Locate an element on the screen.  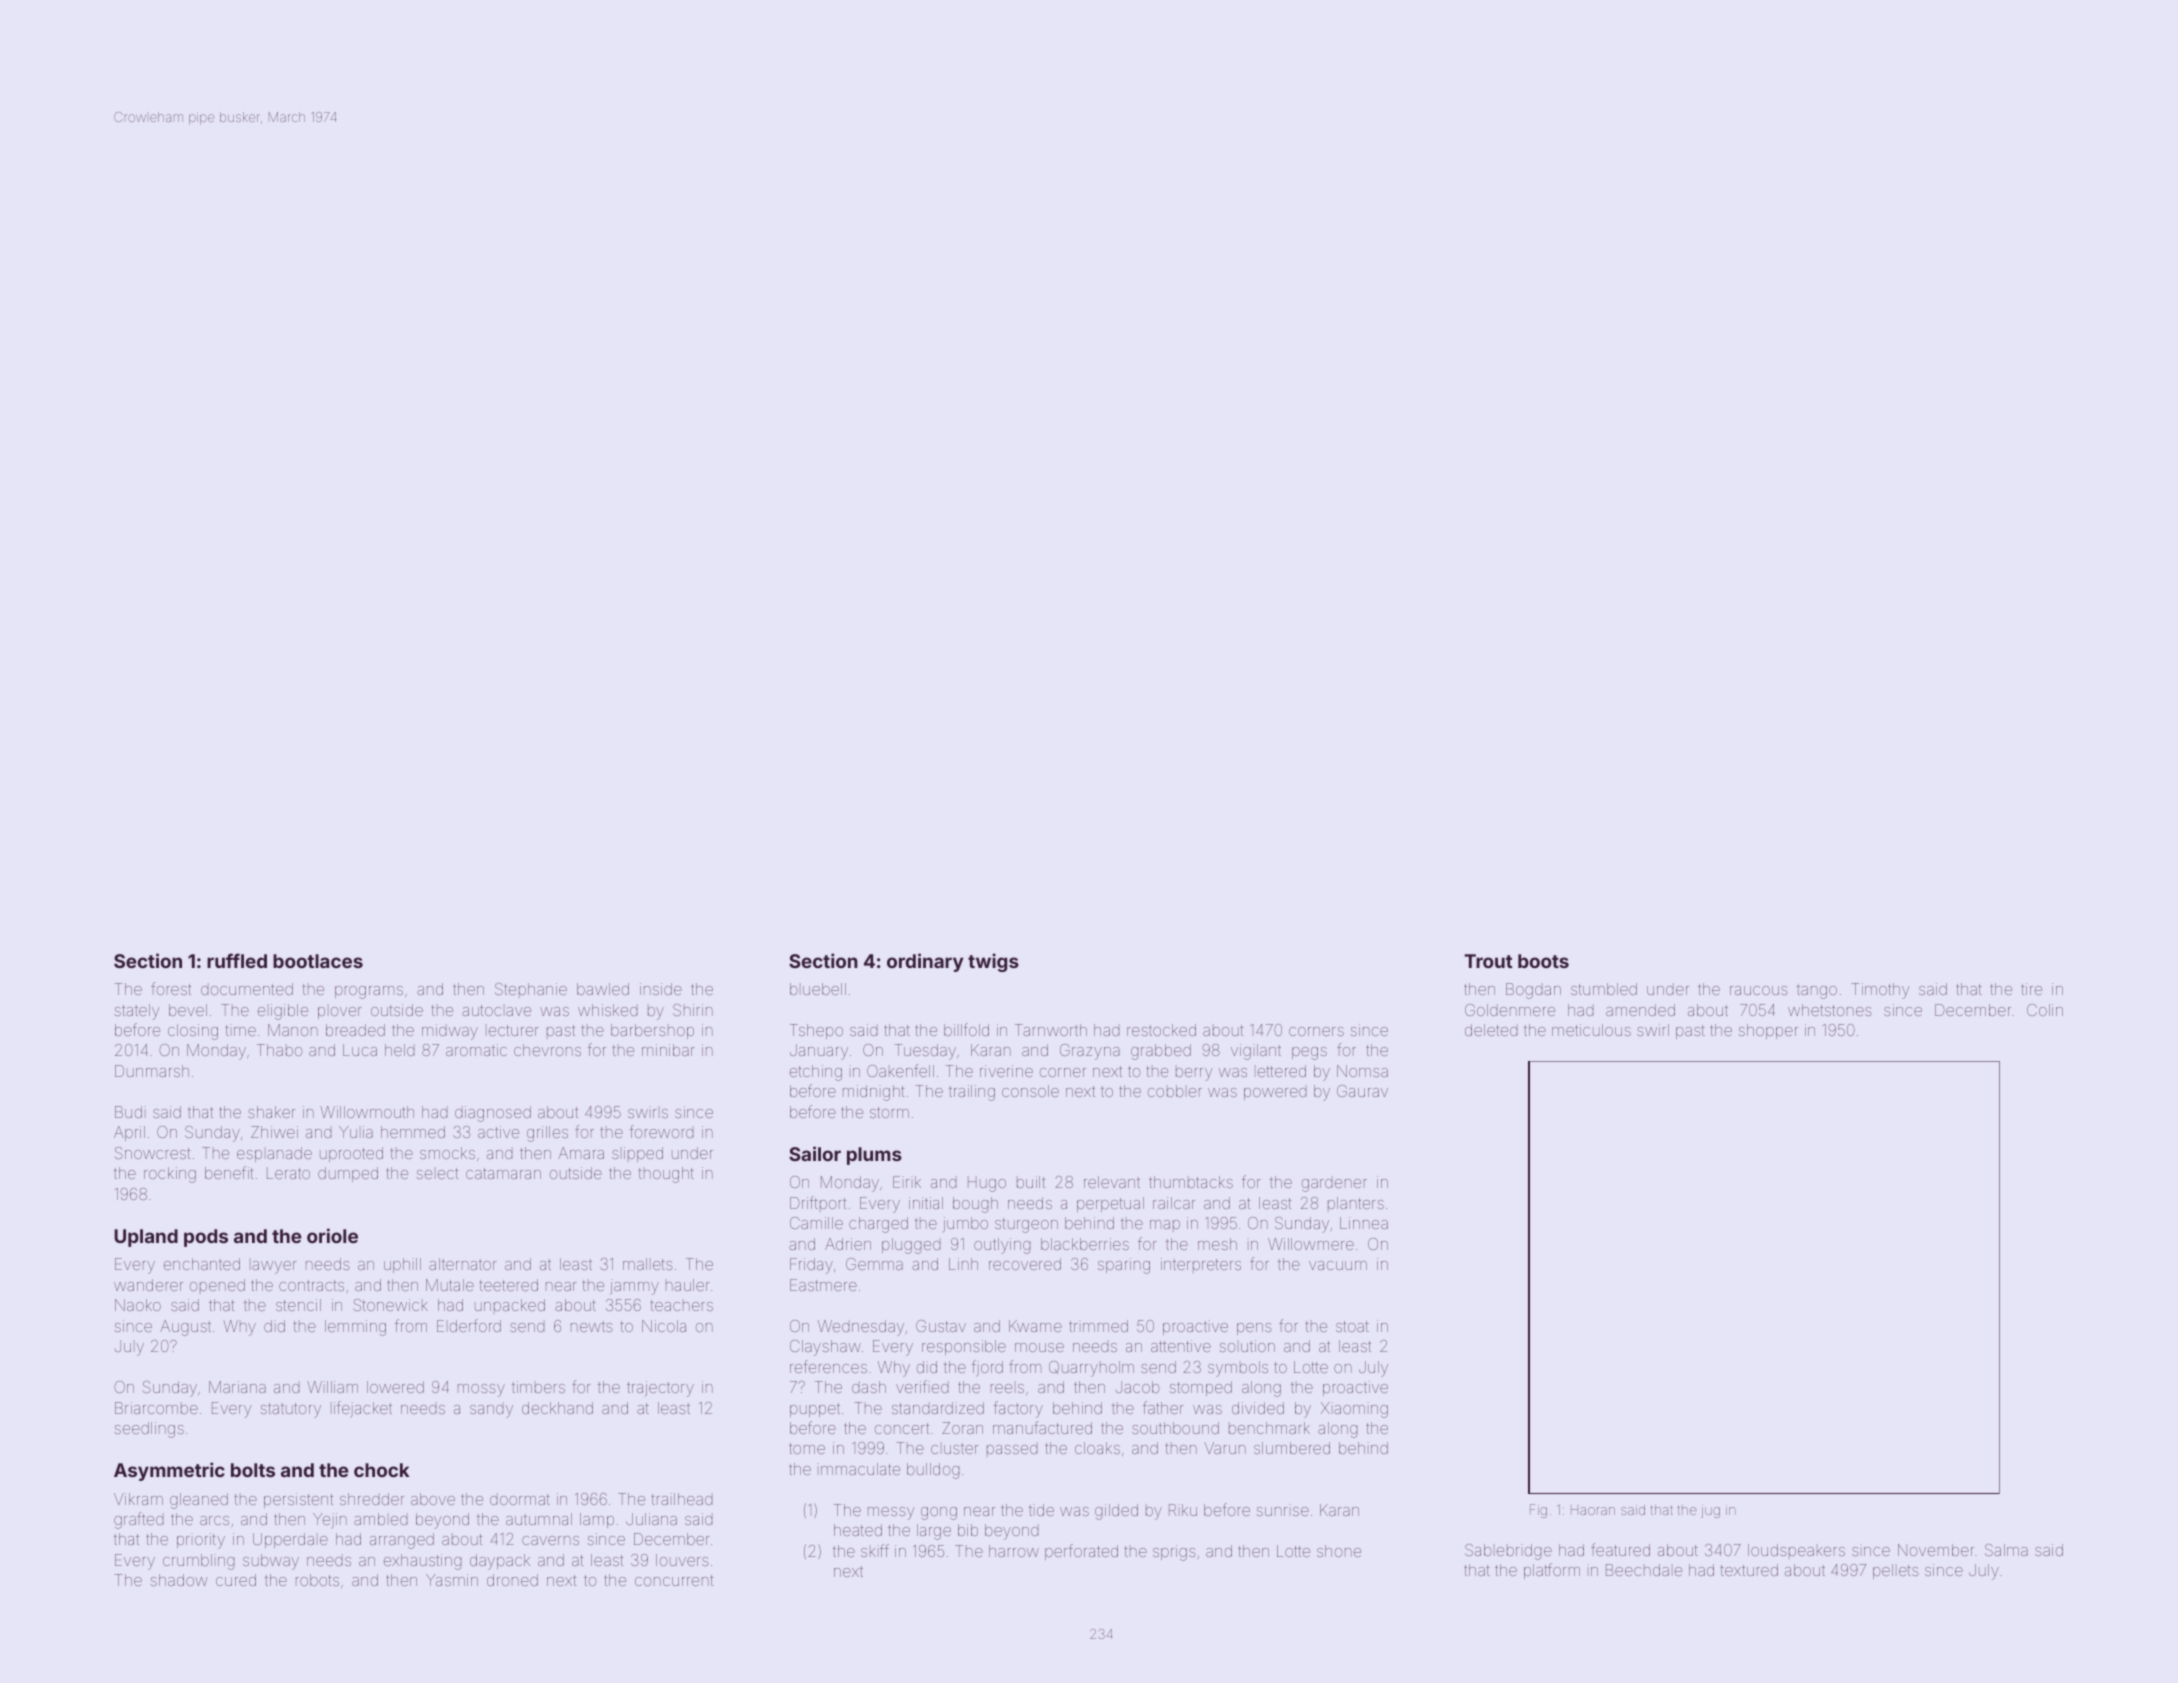
boots is located at coordinates (1543, 961).
